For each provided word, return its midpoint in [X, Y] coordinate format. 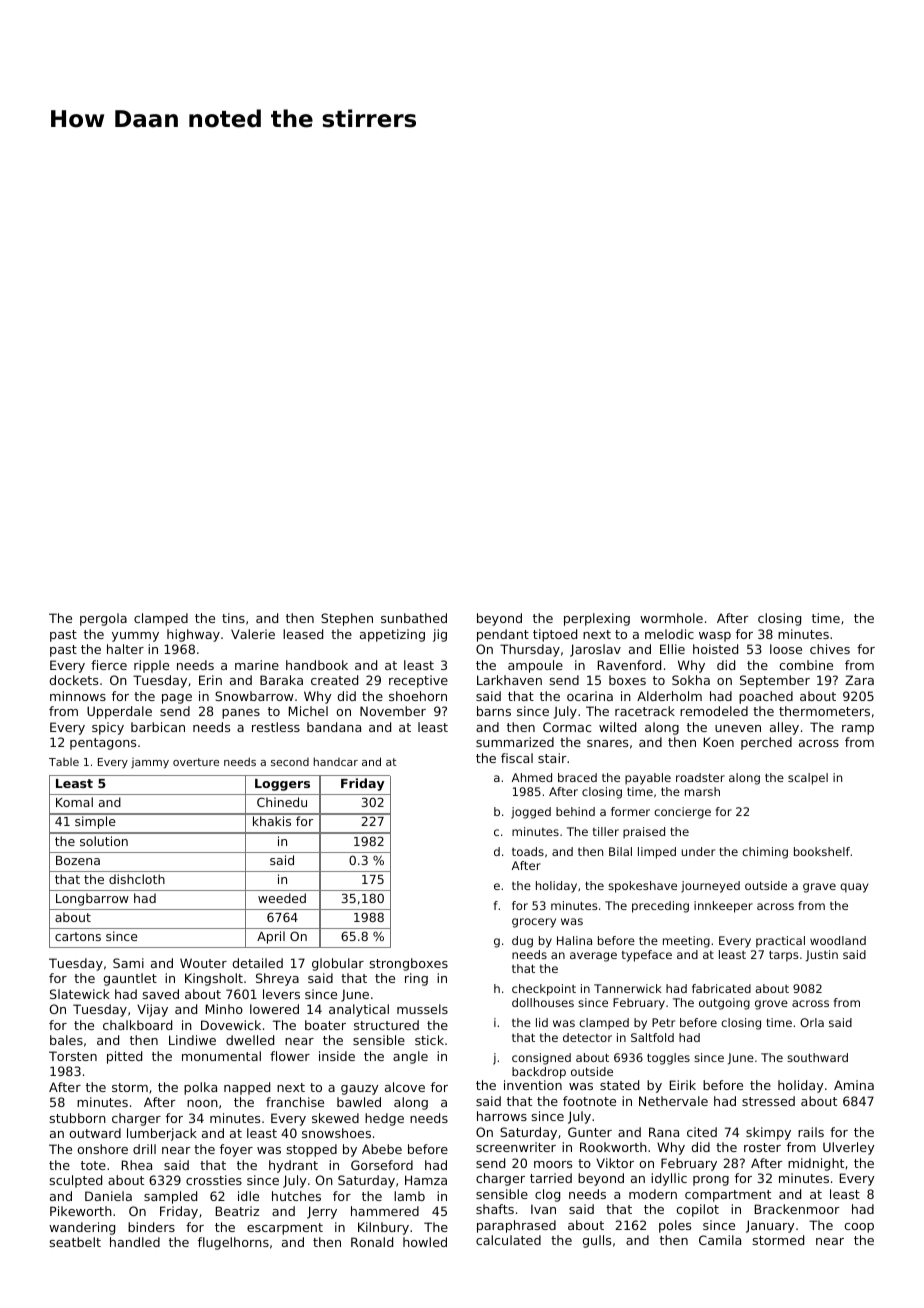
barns [494, 711]
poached [766, 697]
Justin [822, 956]
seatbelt [75, 1242]
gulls [596, 1241]
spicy [108, 728]
